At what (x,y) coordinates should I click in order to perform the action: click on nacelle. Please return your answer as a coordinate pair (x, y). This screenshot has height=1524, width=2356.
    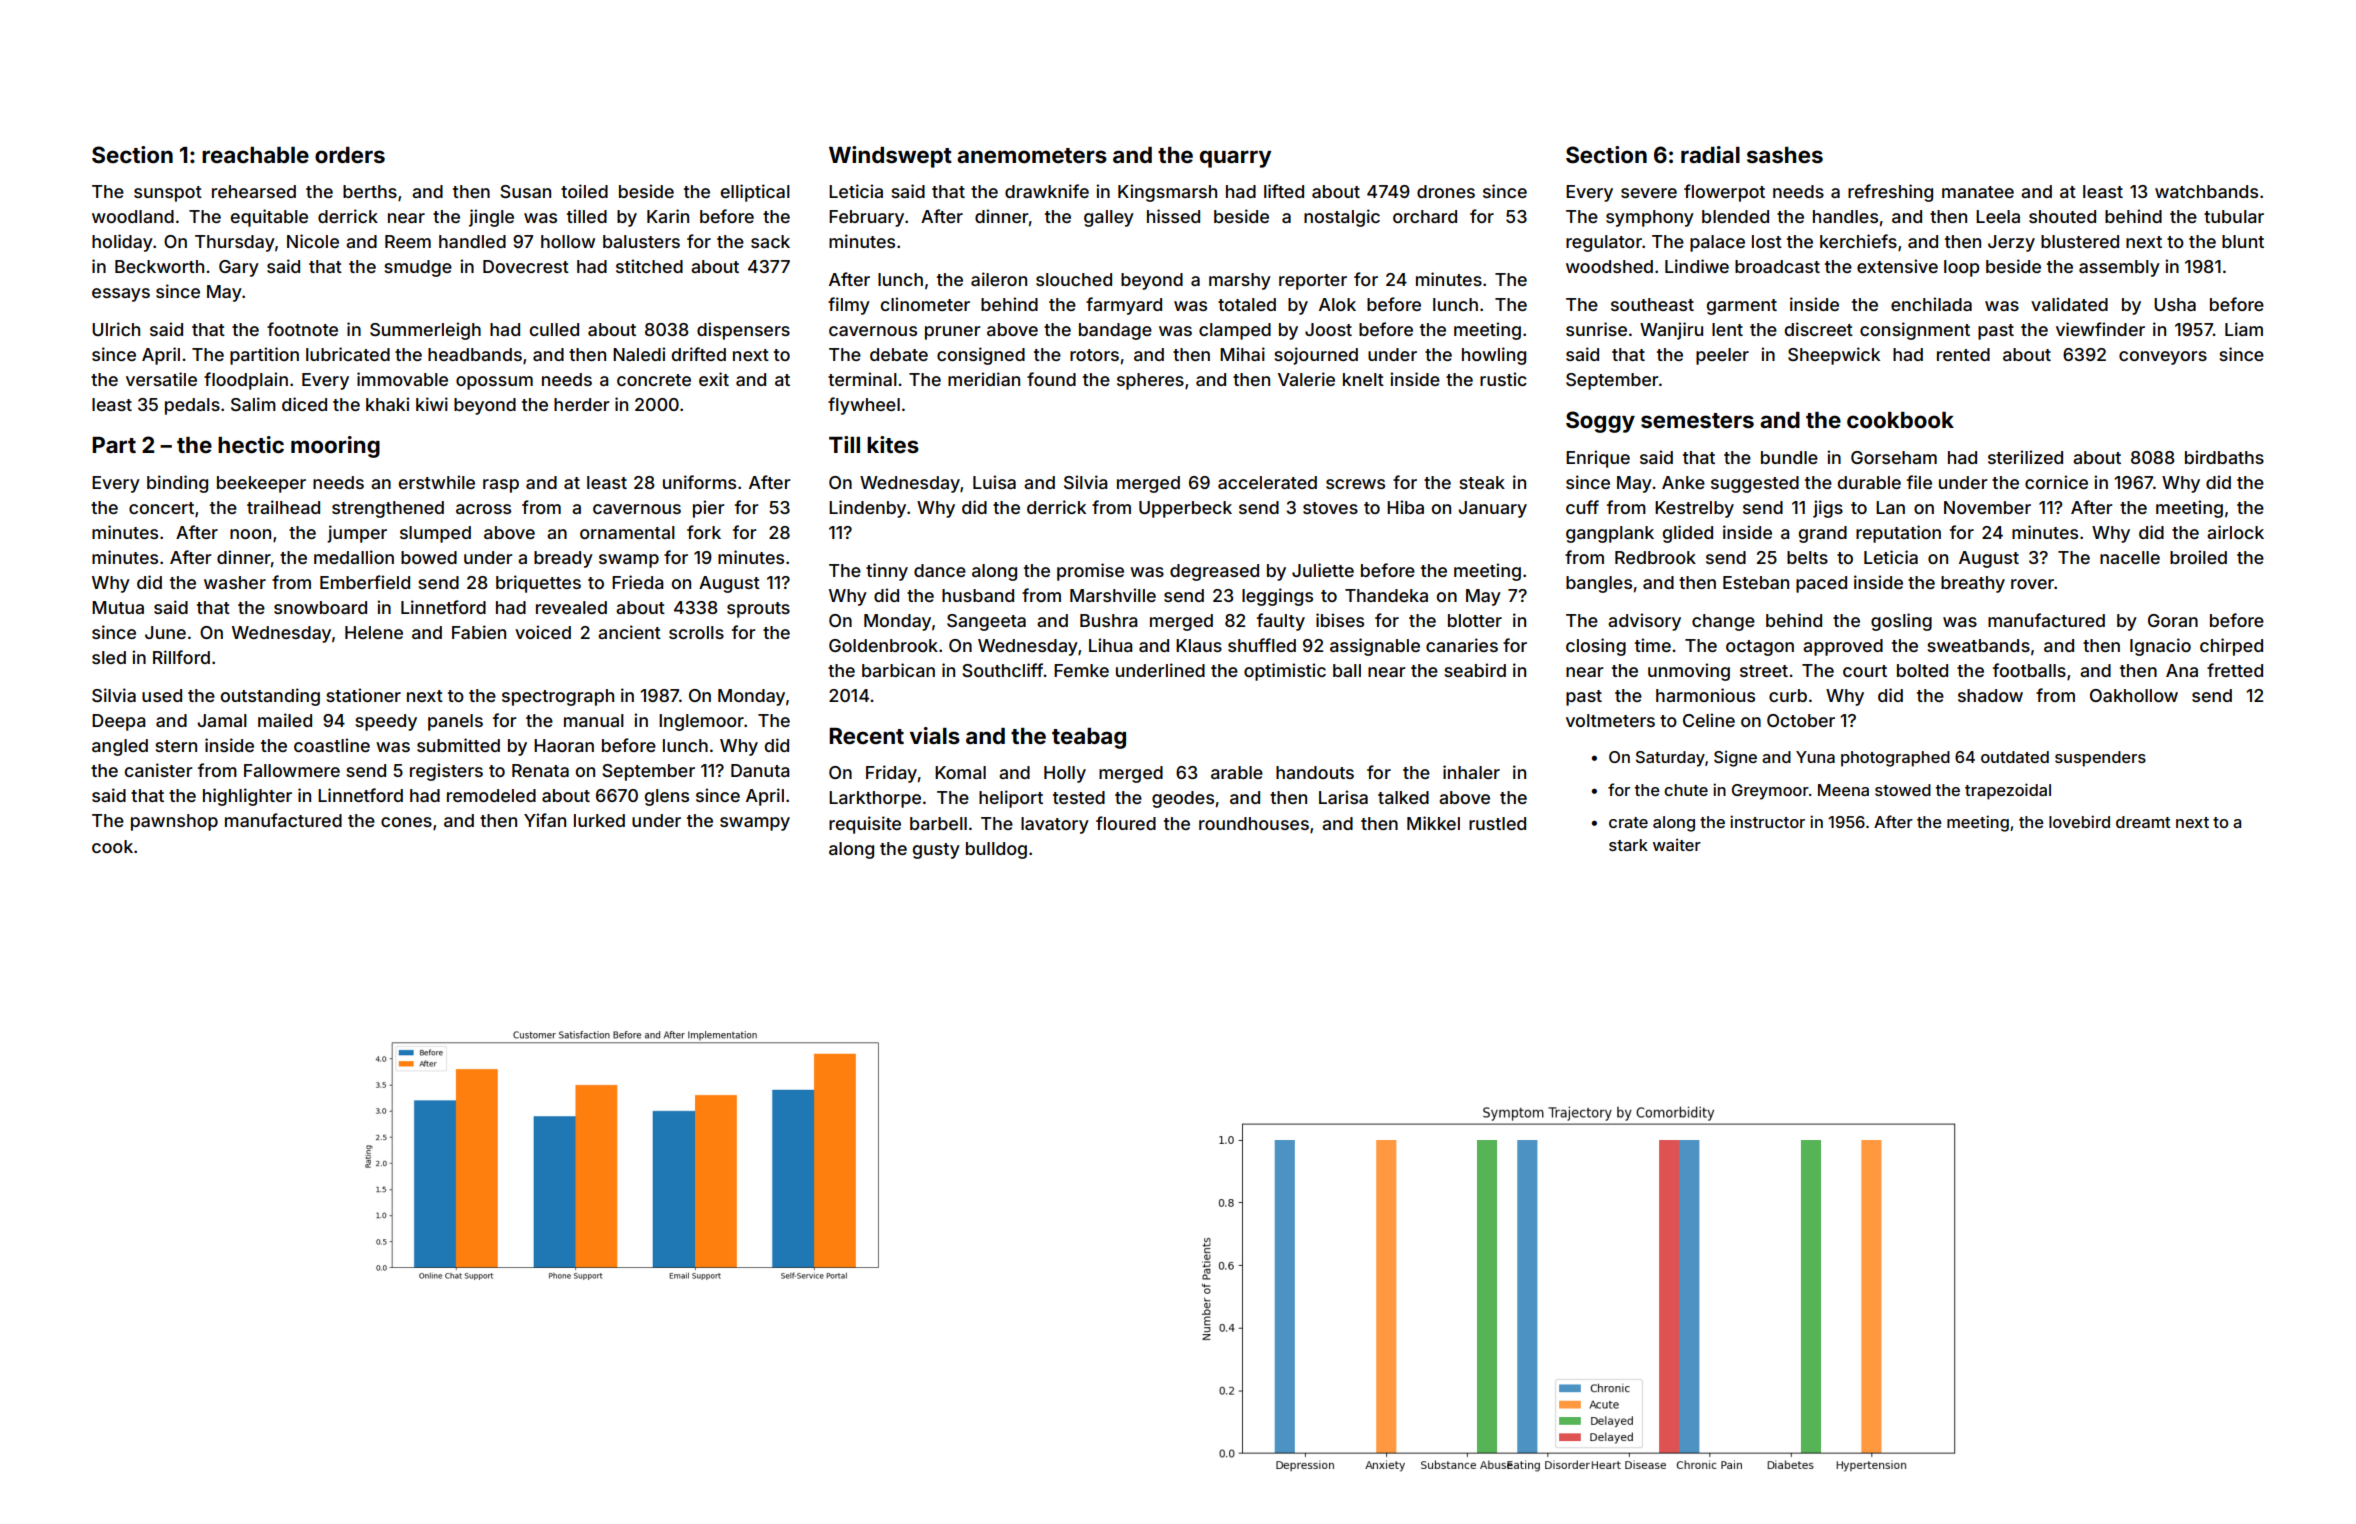
    Looking at the image, I should click on (2130, 557).
